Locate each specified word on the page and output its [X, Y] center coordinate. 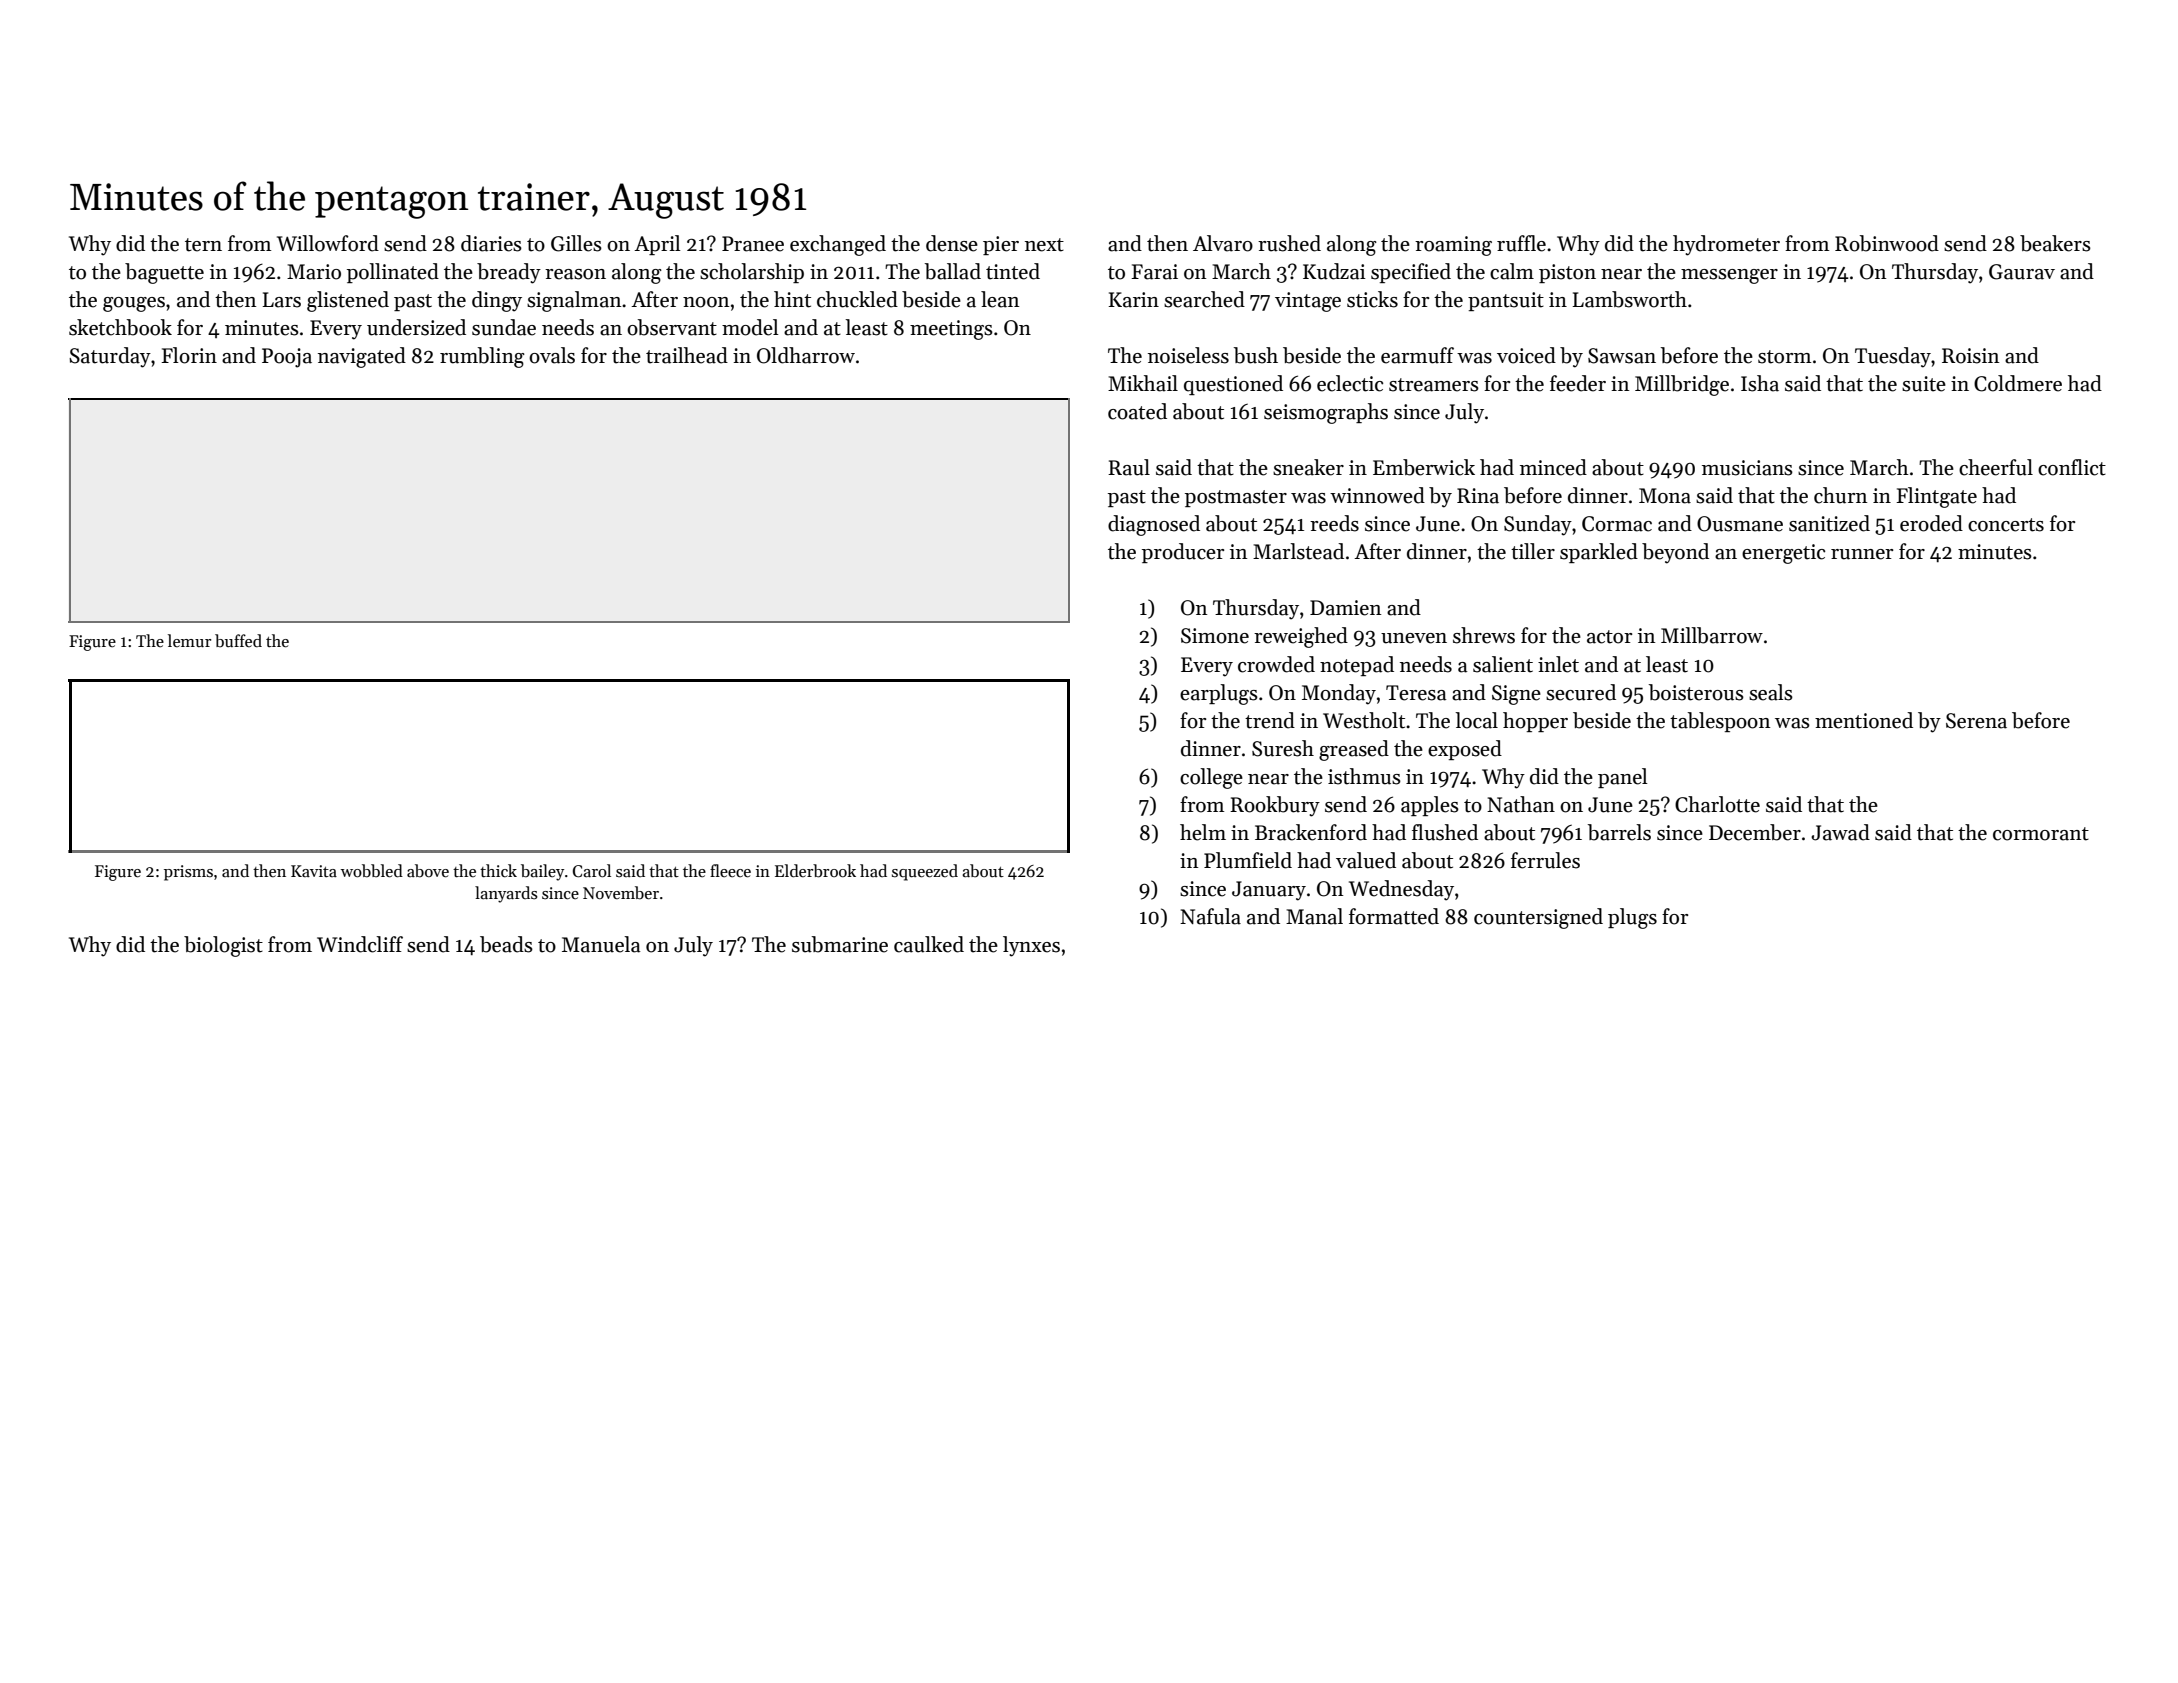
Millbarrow [1712, 635]
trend [1270, 720]
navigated [362, 357]
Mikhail [1143, 383]
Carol [592, 871]
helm [1203, 832]
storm [1784, 357]
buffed [238, 641]
